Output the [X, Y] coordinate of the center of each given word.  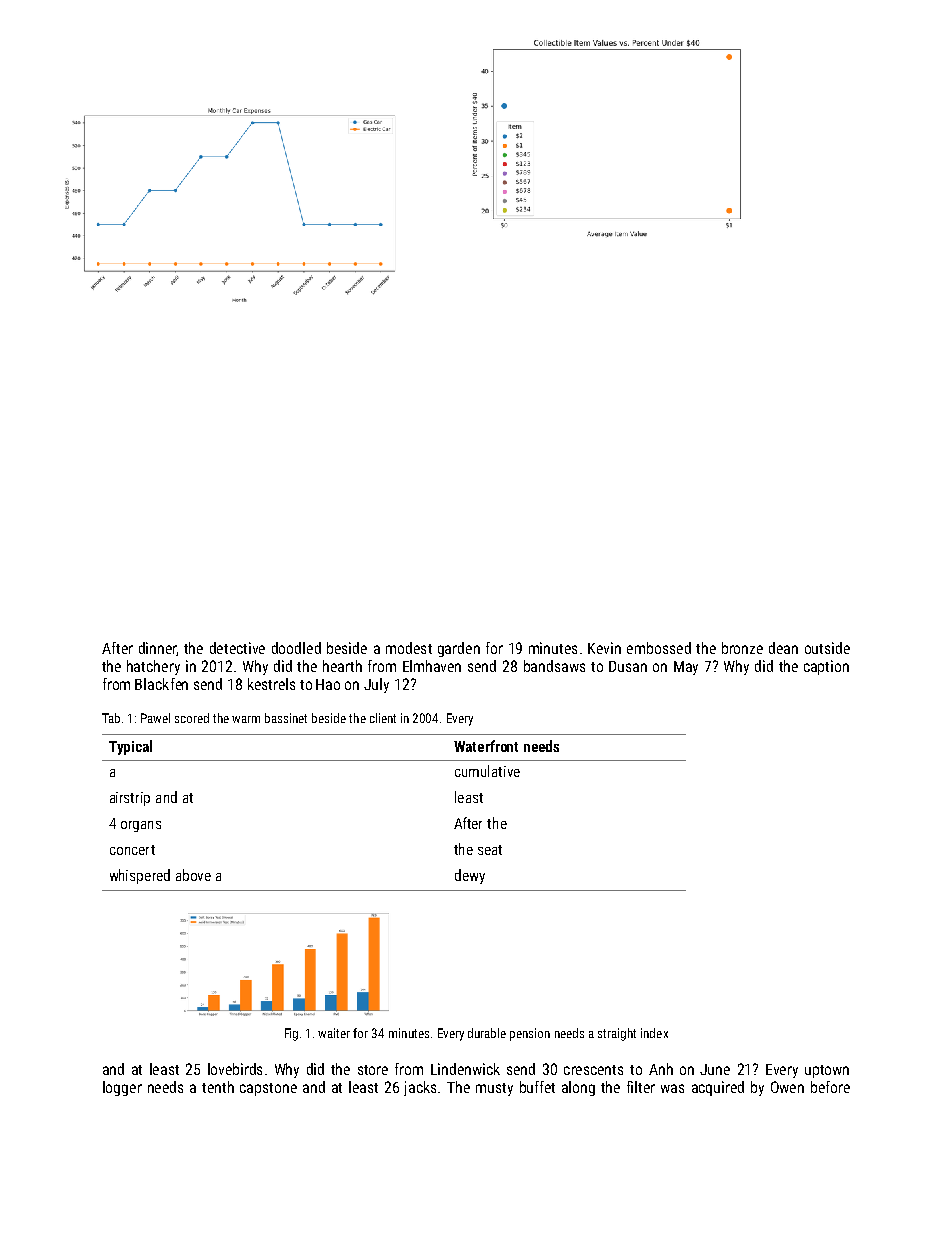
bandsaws [554, 666]
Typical [130, 747]
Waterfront [486, 746]
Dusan [628, 666]
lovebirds [235, 1069]
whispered [140, 876]
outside [827, 648]
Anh [661, 1069]
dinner [158, 649]
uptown [827, 1071]
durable [487, 1033]
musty [494, 1089]
